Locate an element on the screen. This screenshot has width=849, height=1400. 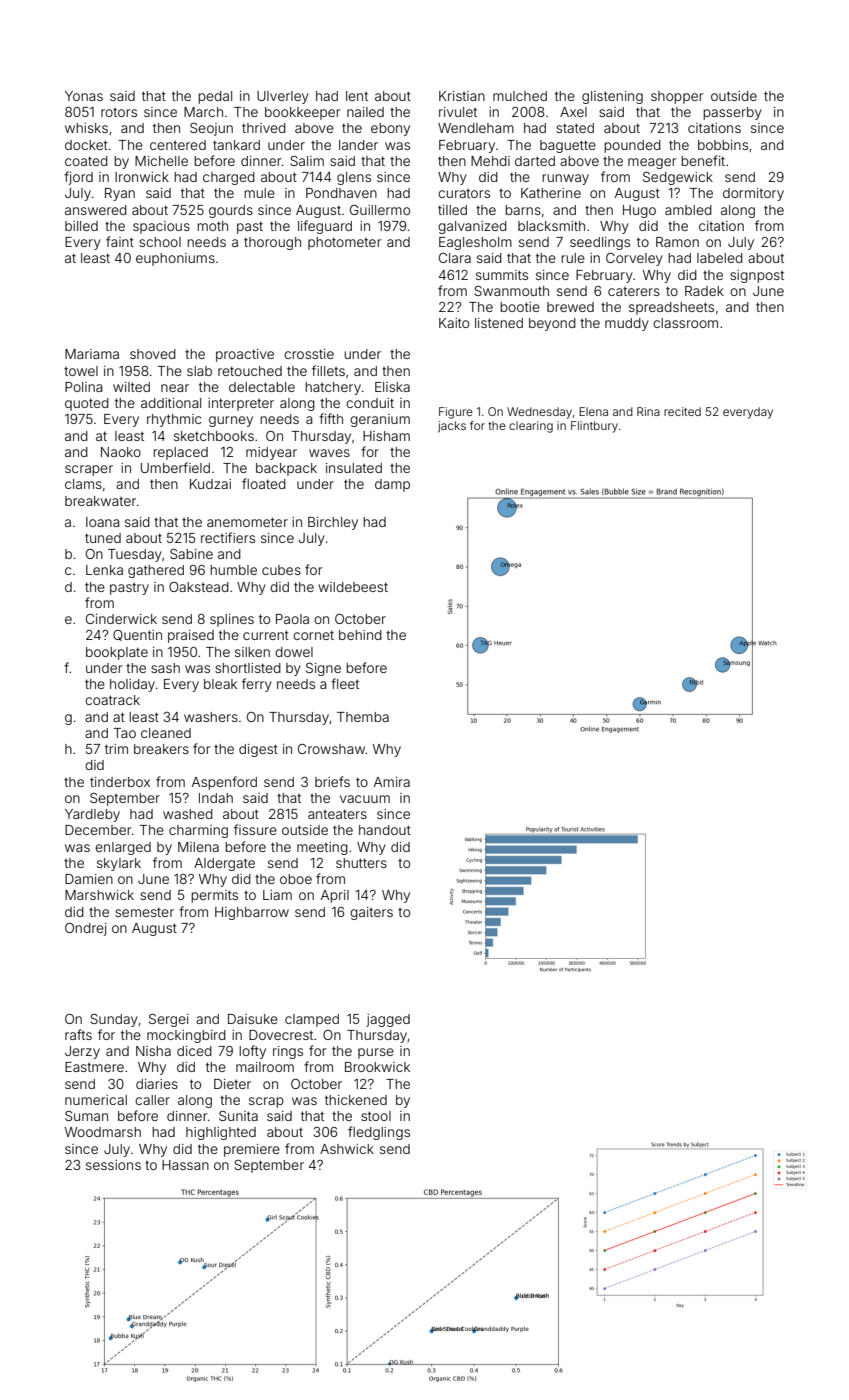
jagged is located at coordinates (388, 1020).
